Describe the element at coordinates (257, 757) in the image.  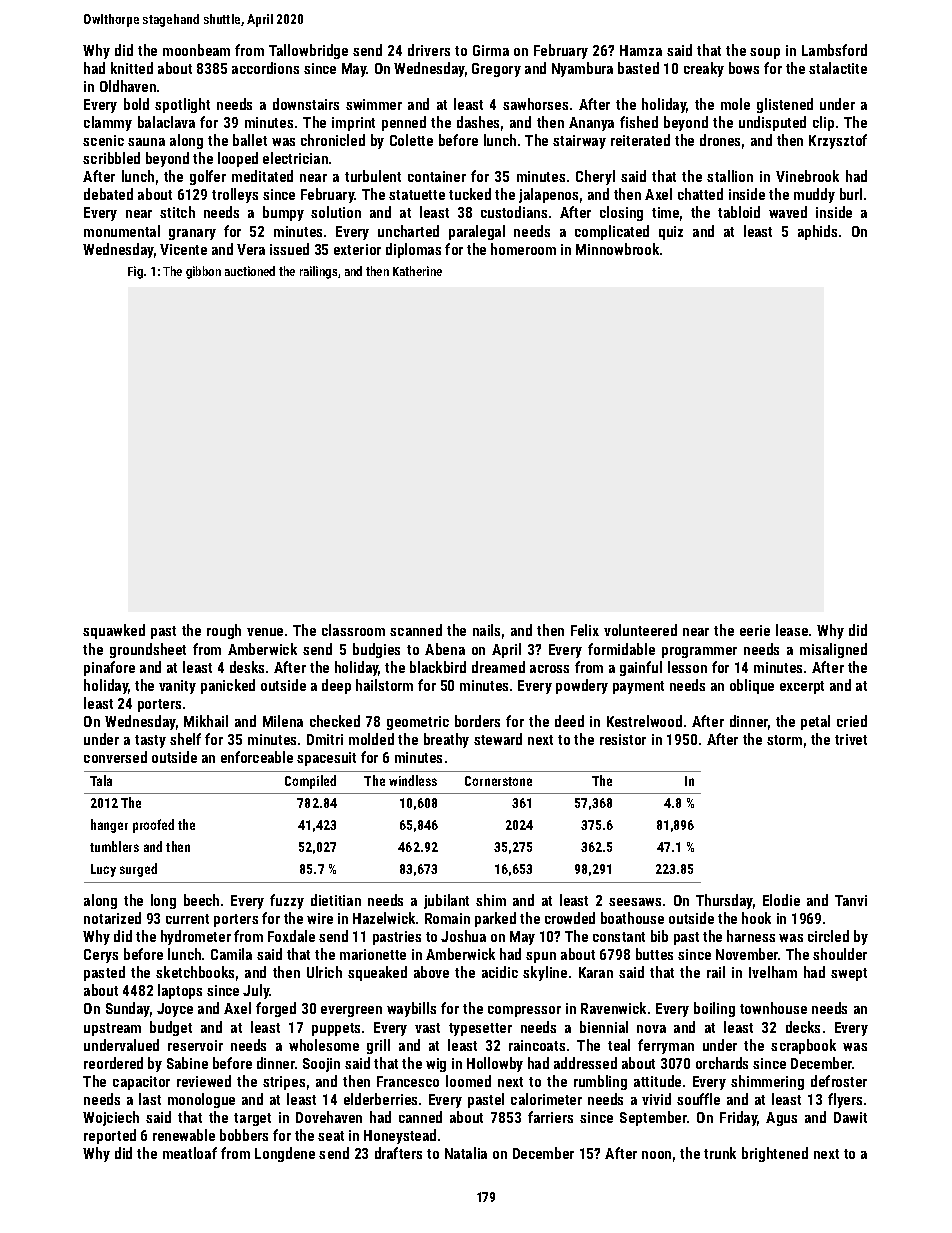
I see `enforceable` at that location.
